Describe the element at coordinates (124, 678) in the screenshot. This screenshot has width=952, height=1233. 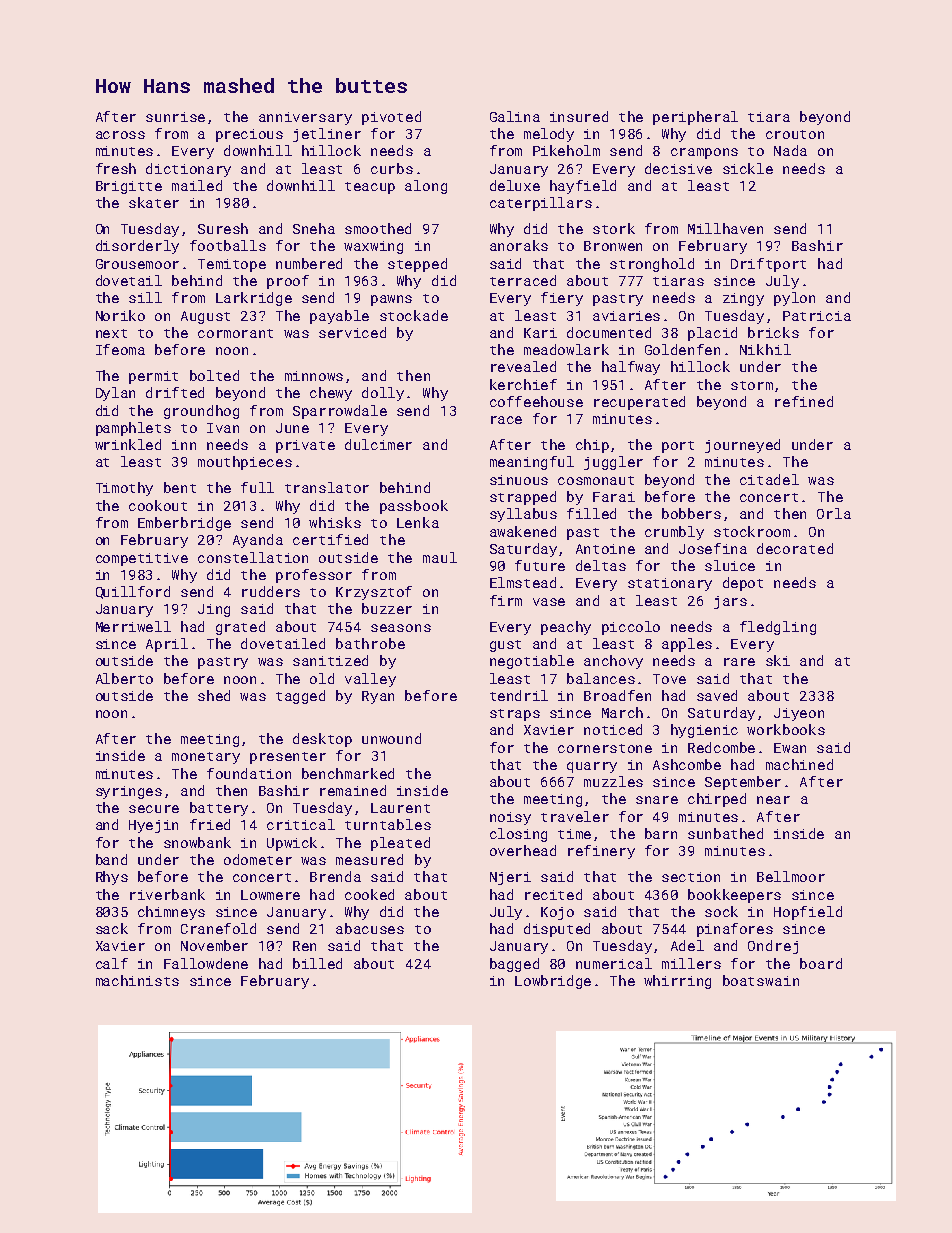
I see `Alberto` at that location.
